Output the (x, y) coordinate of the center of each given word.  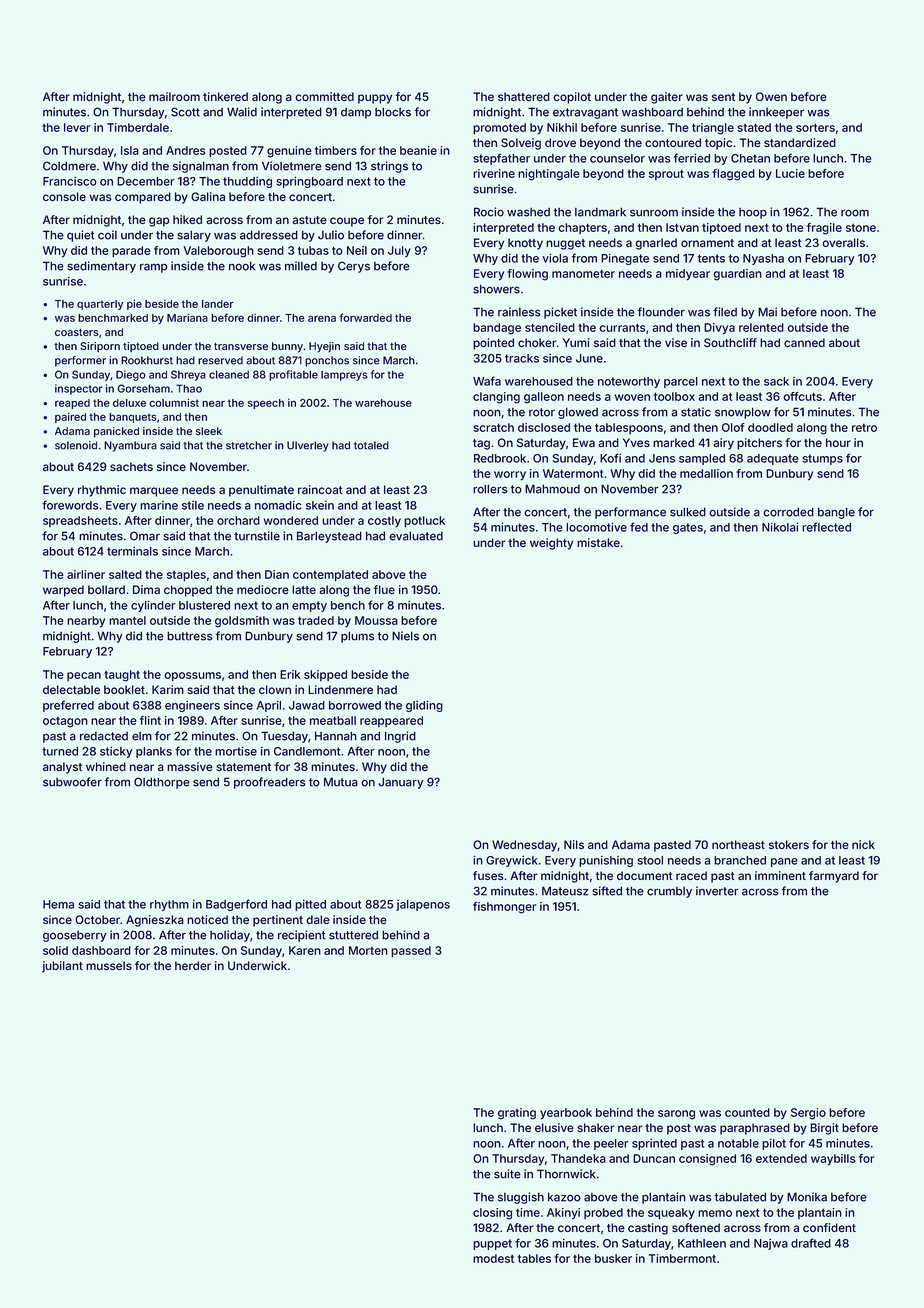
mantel (127, 620)
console (64, 196)
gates (688, 528)
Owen (771, 96)
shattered (524, 96)
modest (493, 1258)
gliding (424, 706)
